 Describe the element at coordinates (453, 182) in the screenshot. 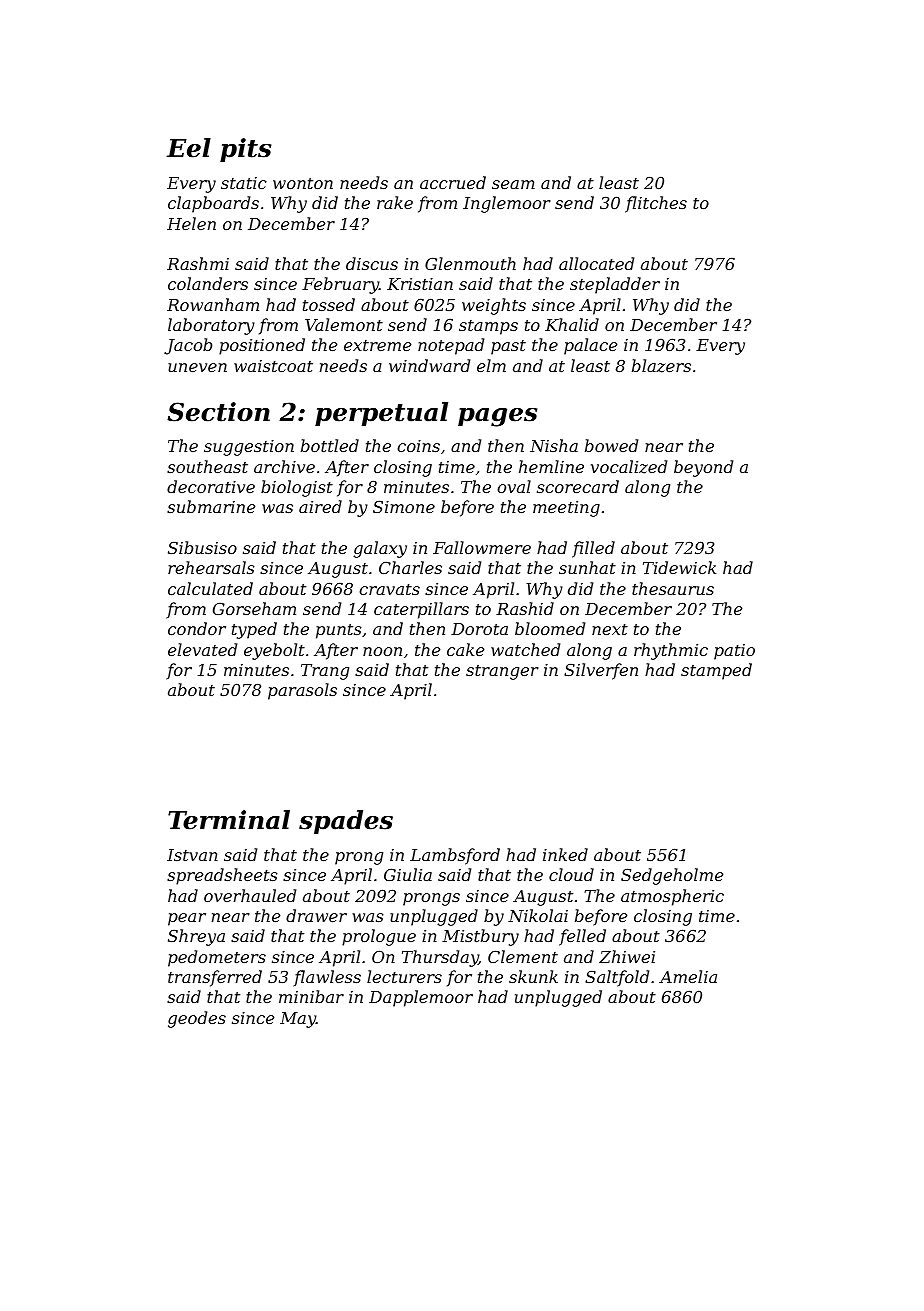

I see `accrued` at that location.
